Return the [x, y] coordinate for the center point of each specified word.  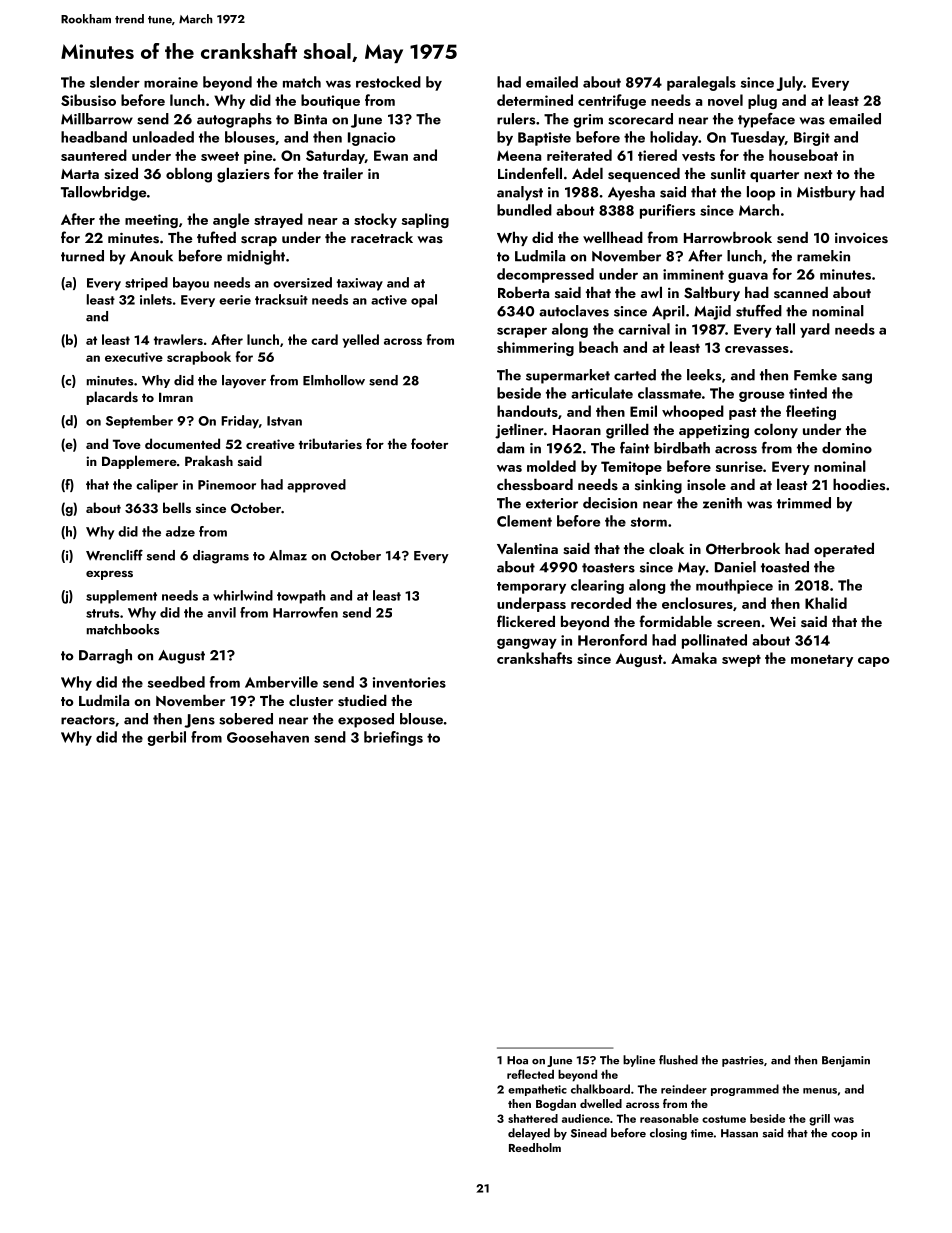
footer [429, 443]
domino [847, 448]
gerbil [166, 738]
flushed [678, 1060]
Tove [127, 444]
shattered [533, 1118]
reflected [530, 1074]
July [790, 83]
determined [535, 100]
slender [115, 82]
